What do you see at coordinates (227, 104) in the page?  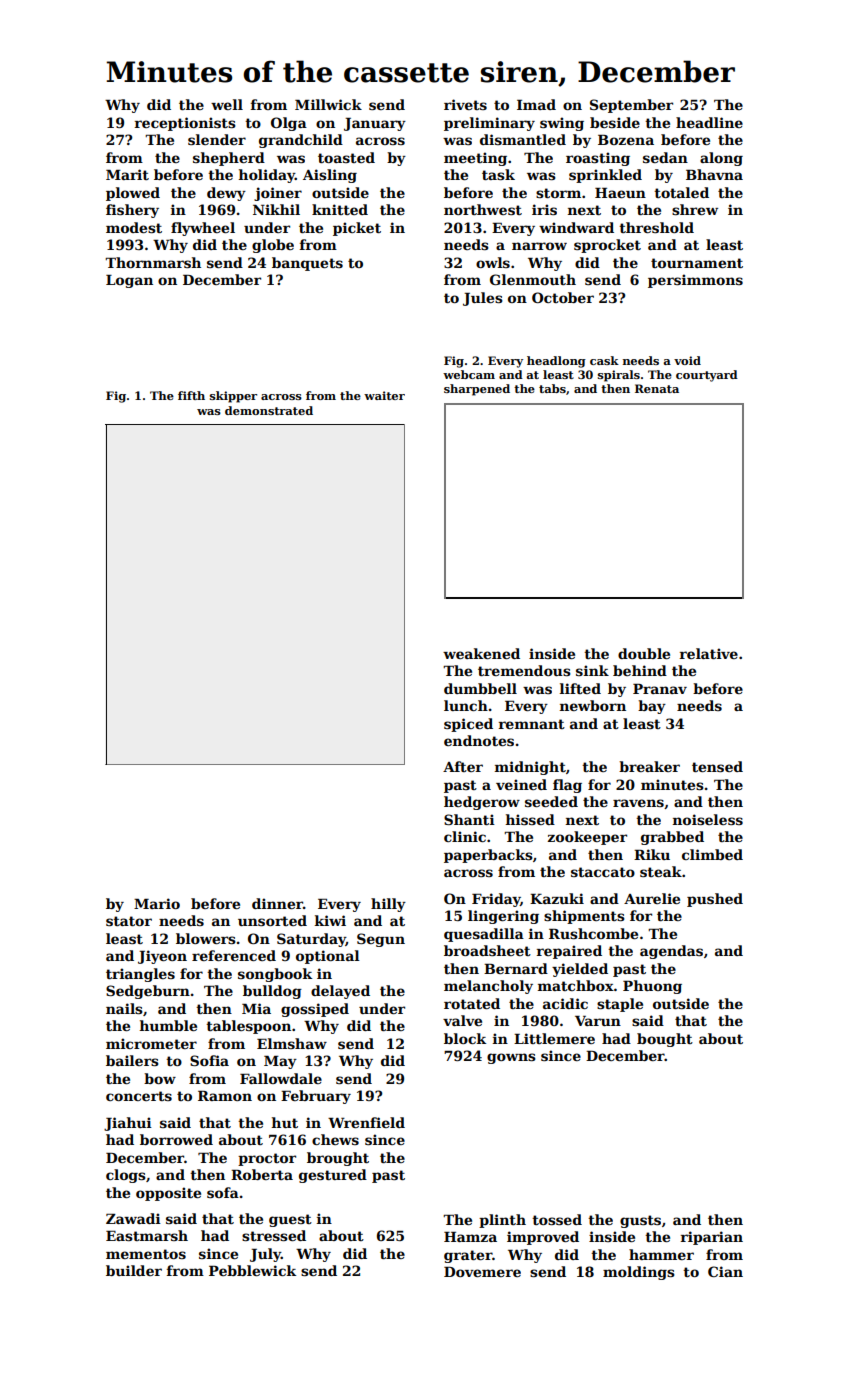 I see `well` at bounding box center [227, 104].
